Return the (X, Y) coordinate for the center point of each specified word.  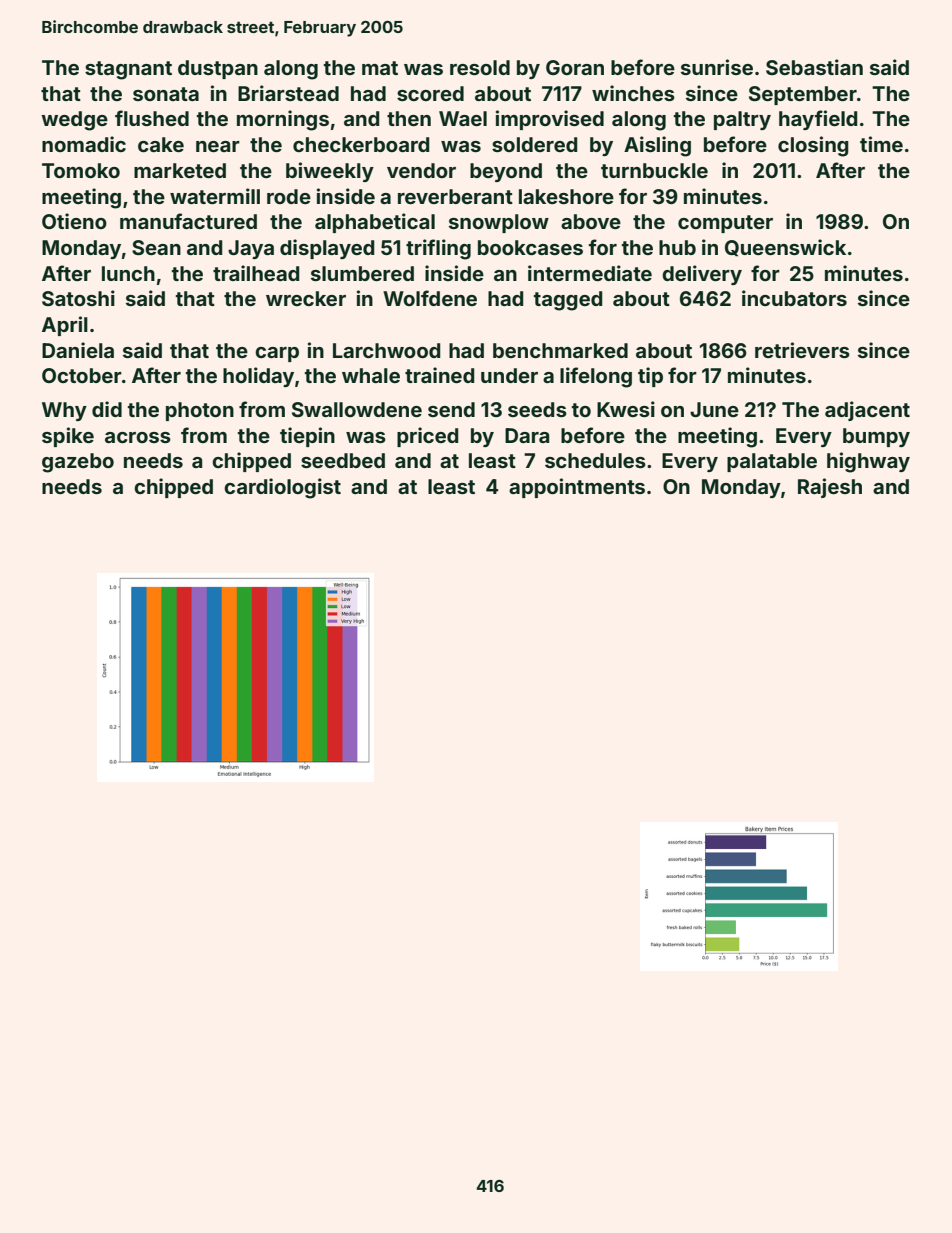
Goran (575, 67)
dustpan (218, 69)
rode (289, 196)
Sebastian (814, 67)
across (138, 437)
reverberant (455, 196)
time (881, 144)
